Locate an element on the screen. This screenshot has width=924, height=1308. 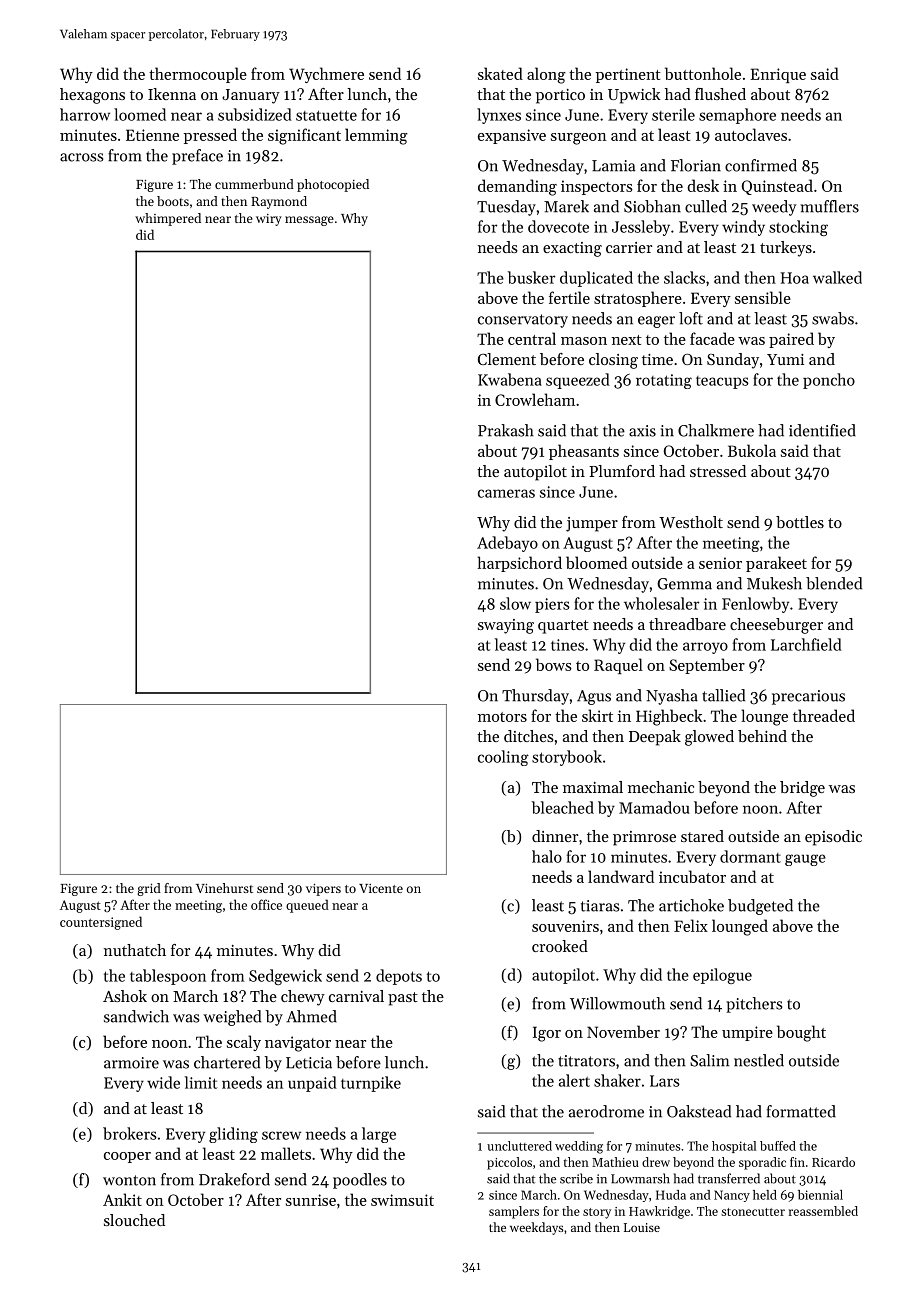
grid is located at coordinates (149, 889).
